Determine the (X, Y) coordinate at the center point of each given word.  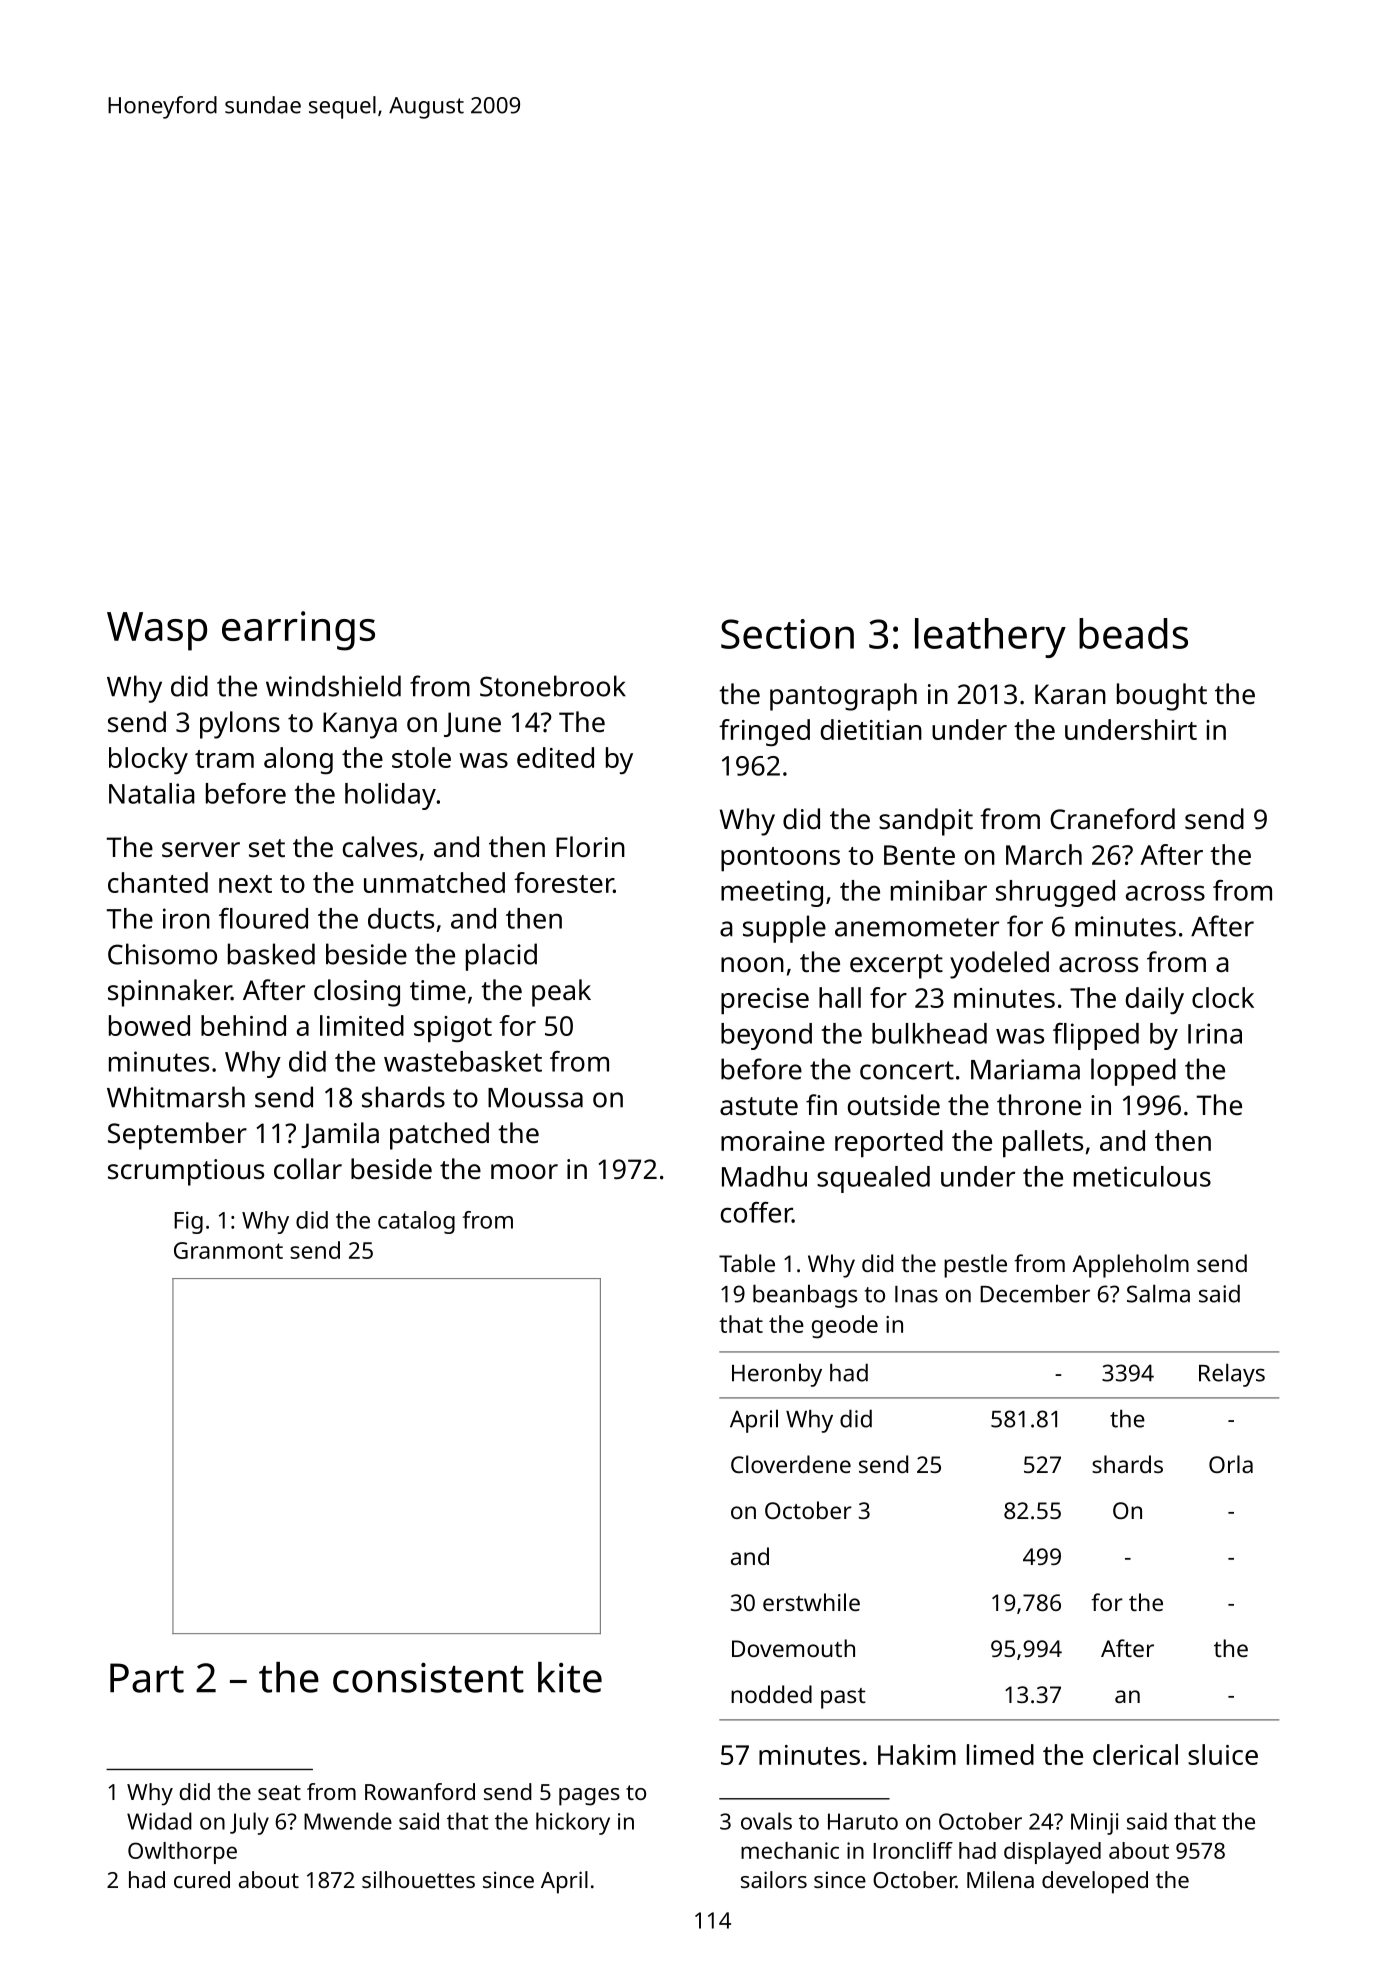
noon (752, 964)
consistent (428, 1677)
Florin (590, 846)
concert (907, 1070)
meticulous (1142, 1176)
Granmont (228, 1250)
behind (243, 1025)
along (298, 760)
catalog (416, 1222)
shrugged (1055, 893)
